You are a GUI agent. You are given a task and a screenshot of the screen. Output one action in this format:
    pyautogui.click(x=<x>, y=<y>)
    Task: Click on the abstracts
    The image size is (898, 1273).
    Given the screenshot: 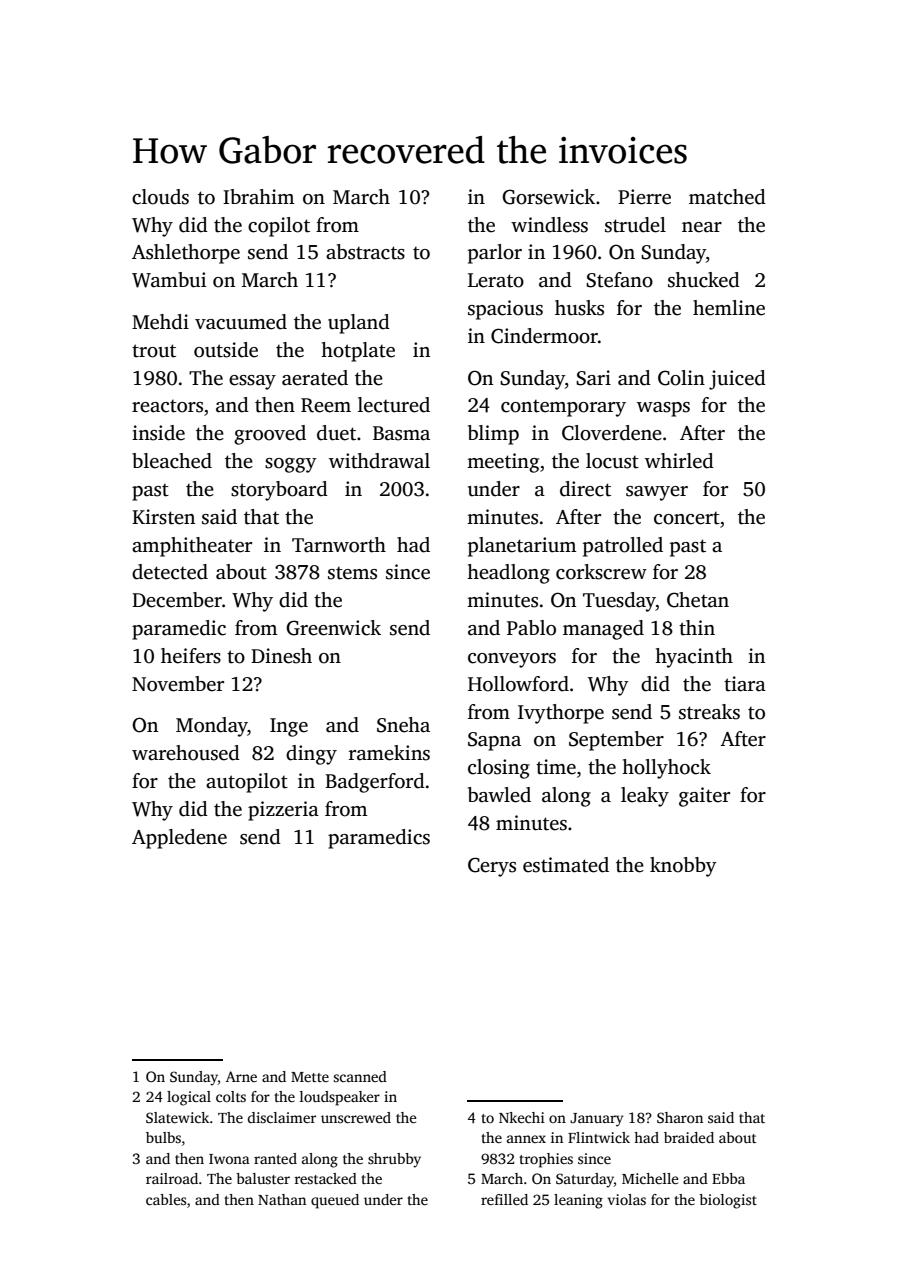 What is the action you would take?
    pyautogui.click(x=365, y=252)
